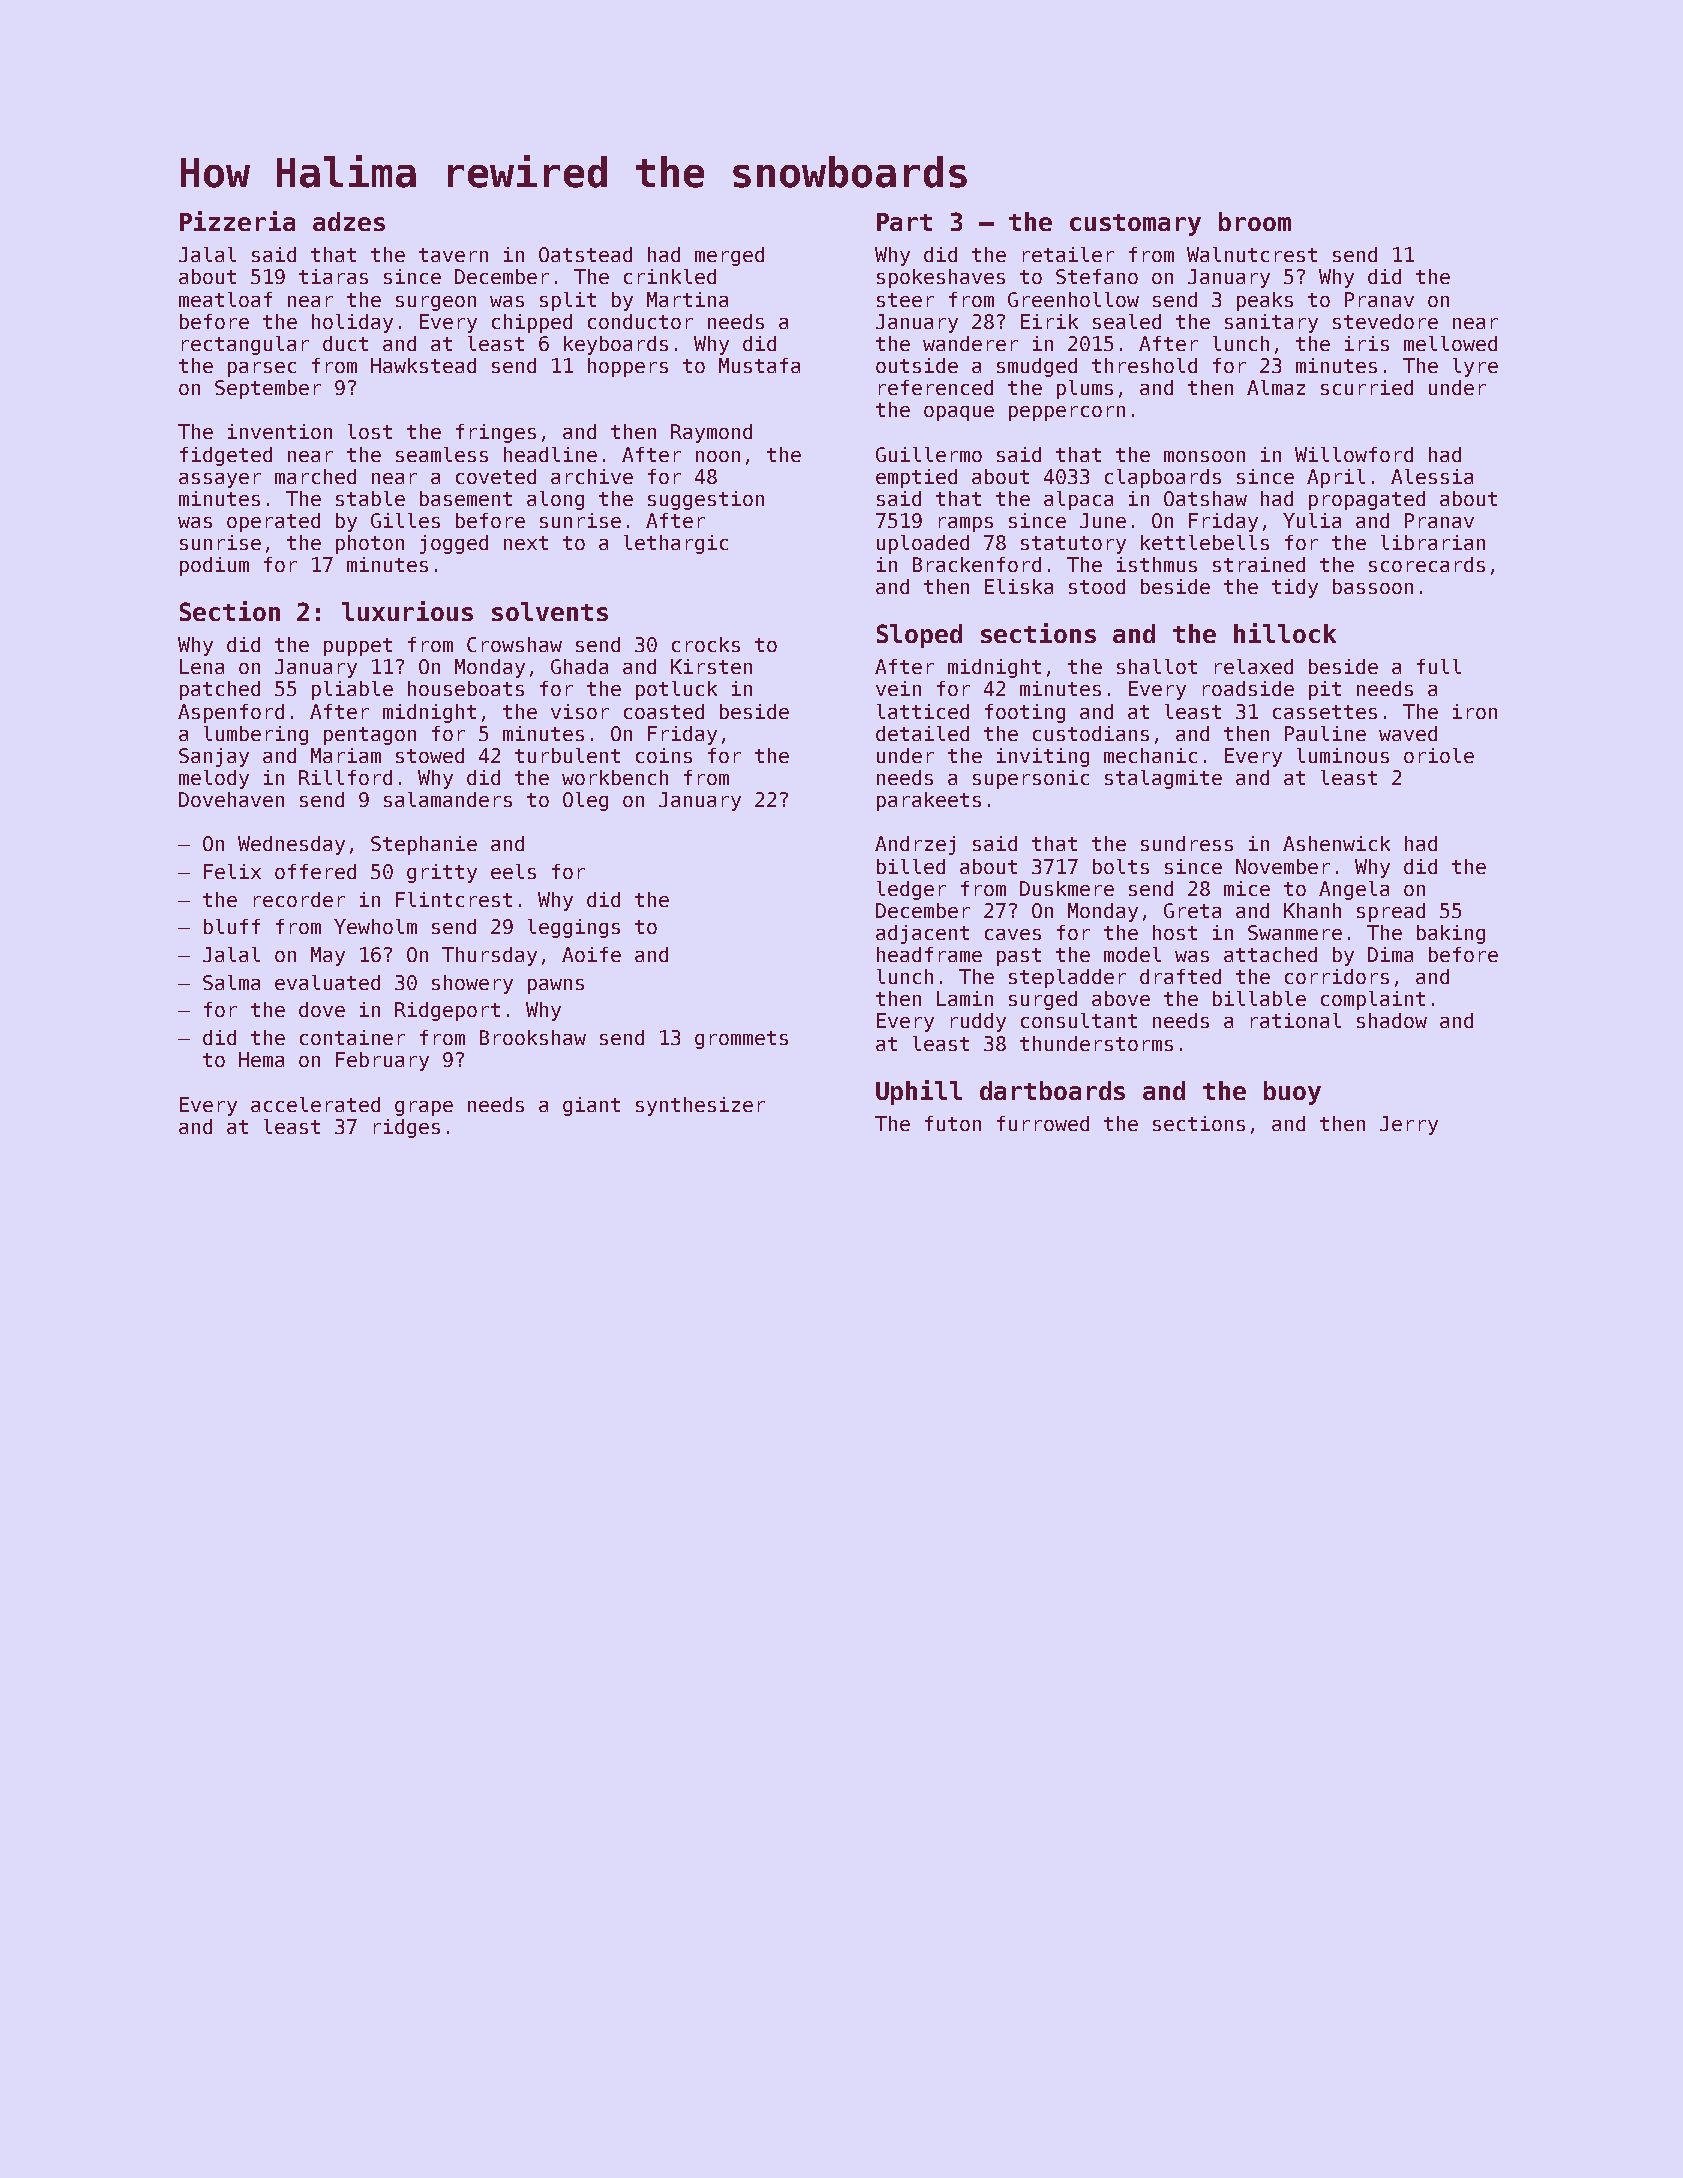 This screenshot has height=2178, width=1683. What do you see at coordinates (1163, 779) in the screenshot?
I see `stalagmite` at bounding box center [1163, 779].
